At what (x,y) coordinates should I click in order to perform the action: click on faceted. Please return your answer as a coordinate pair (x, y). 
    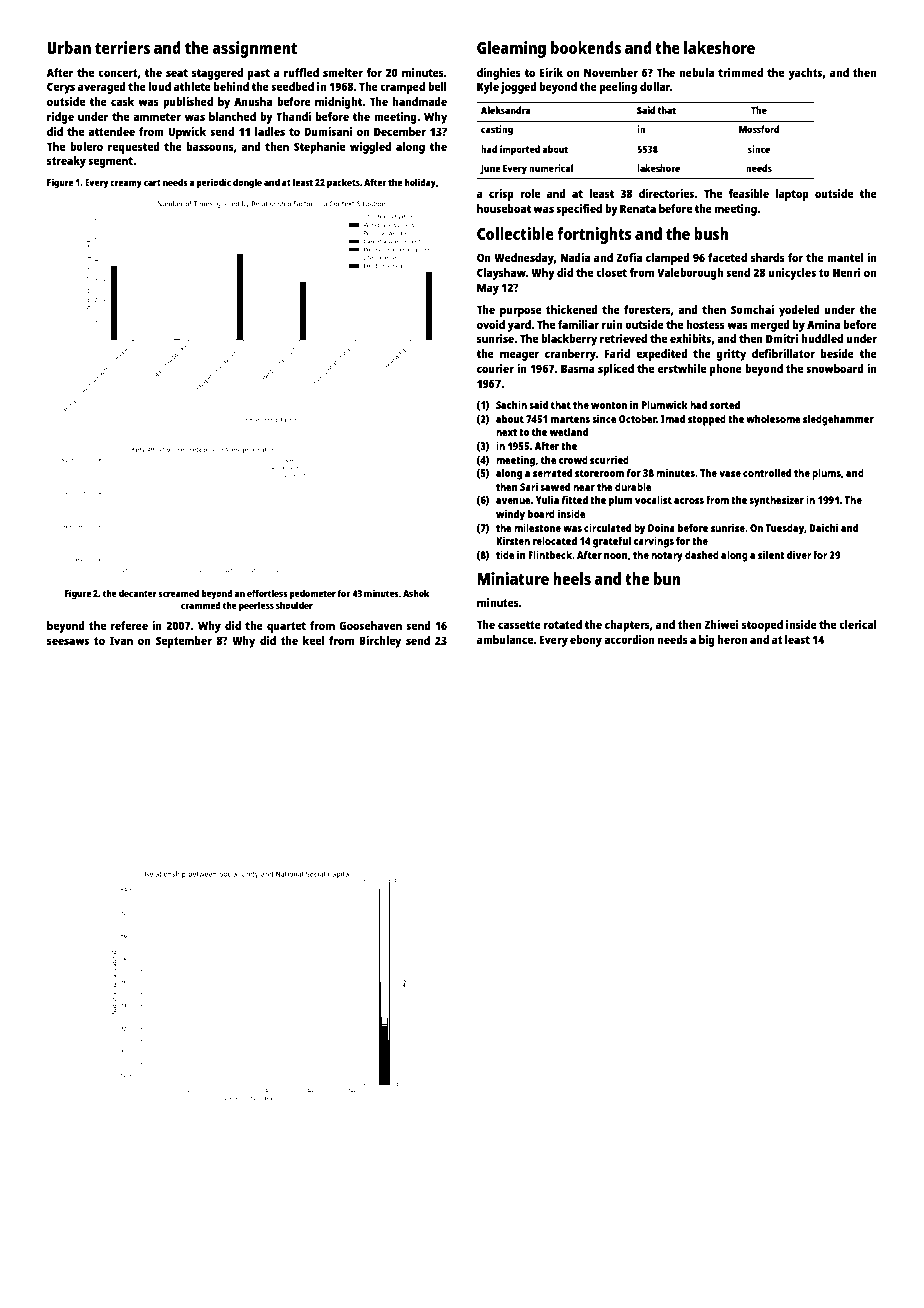
    Looking at the image, I should click on (727, 257).
